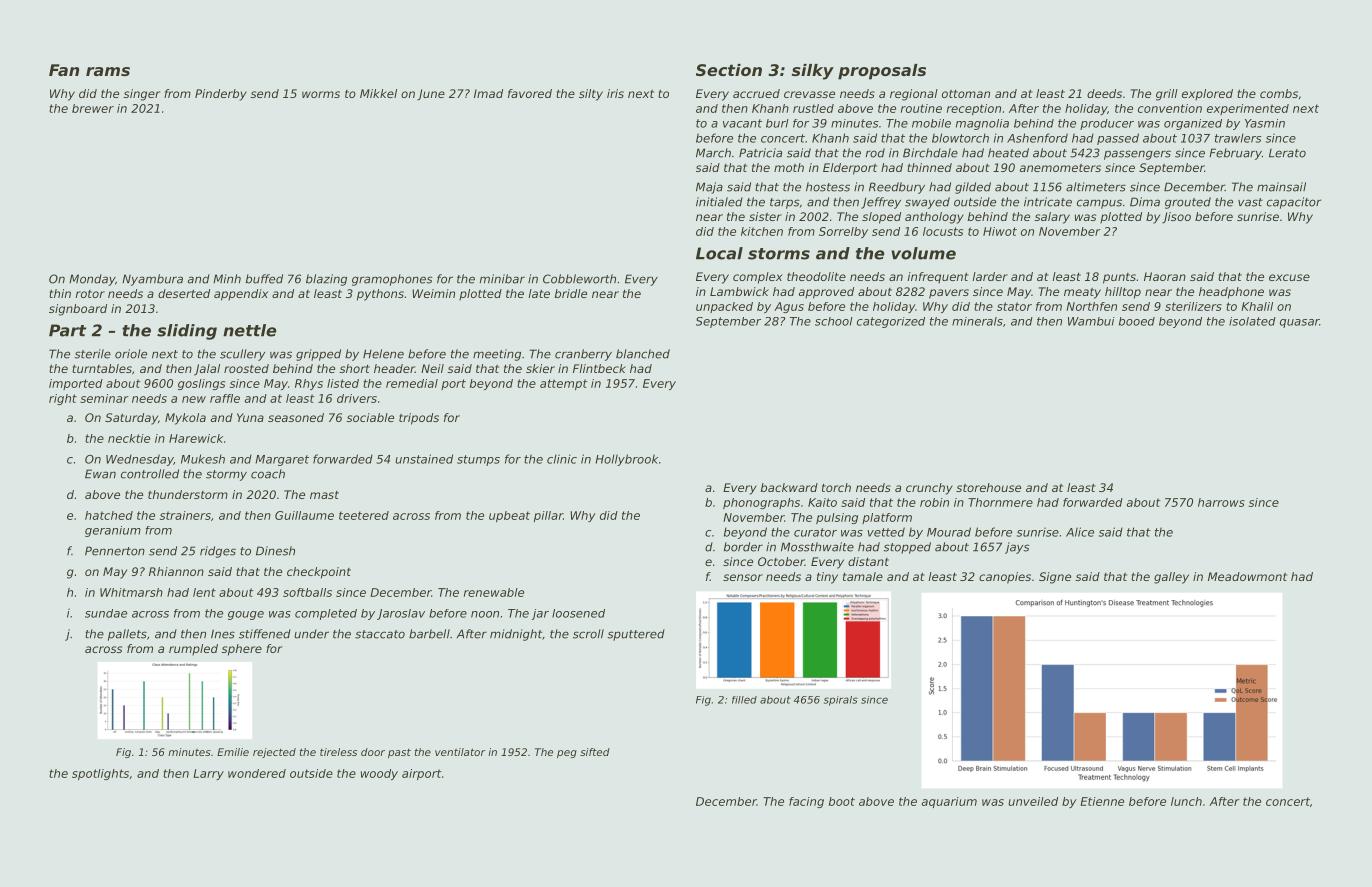 This image has width=1372, height=887. What do you see at coordinates (67, 330) in the image?
I see `Part` at bounding box center [67, 330].
